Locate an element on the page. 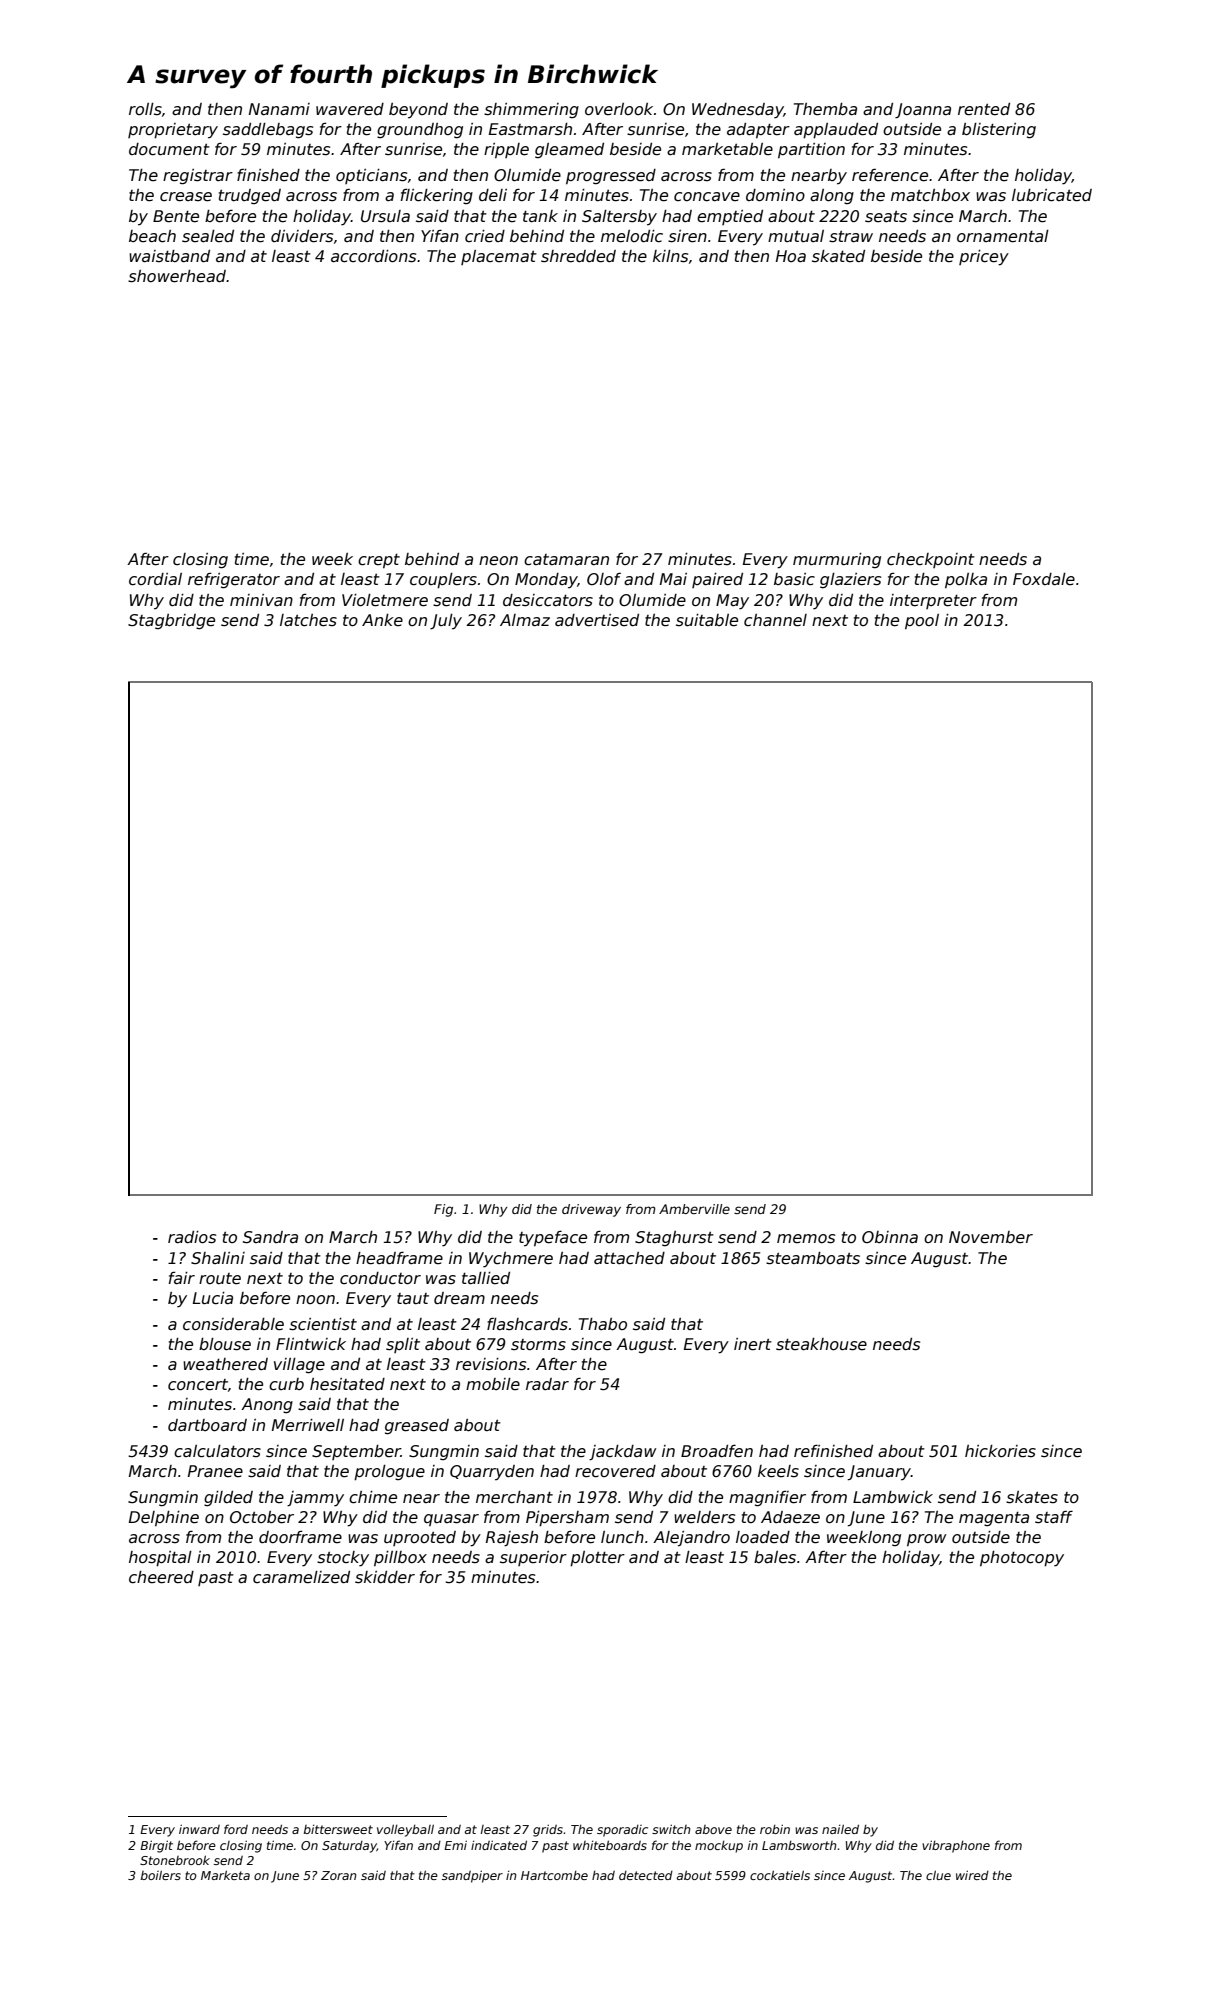 The width and height of the image is (1221, 2012). radios is located at coordinates (192, 1237).
